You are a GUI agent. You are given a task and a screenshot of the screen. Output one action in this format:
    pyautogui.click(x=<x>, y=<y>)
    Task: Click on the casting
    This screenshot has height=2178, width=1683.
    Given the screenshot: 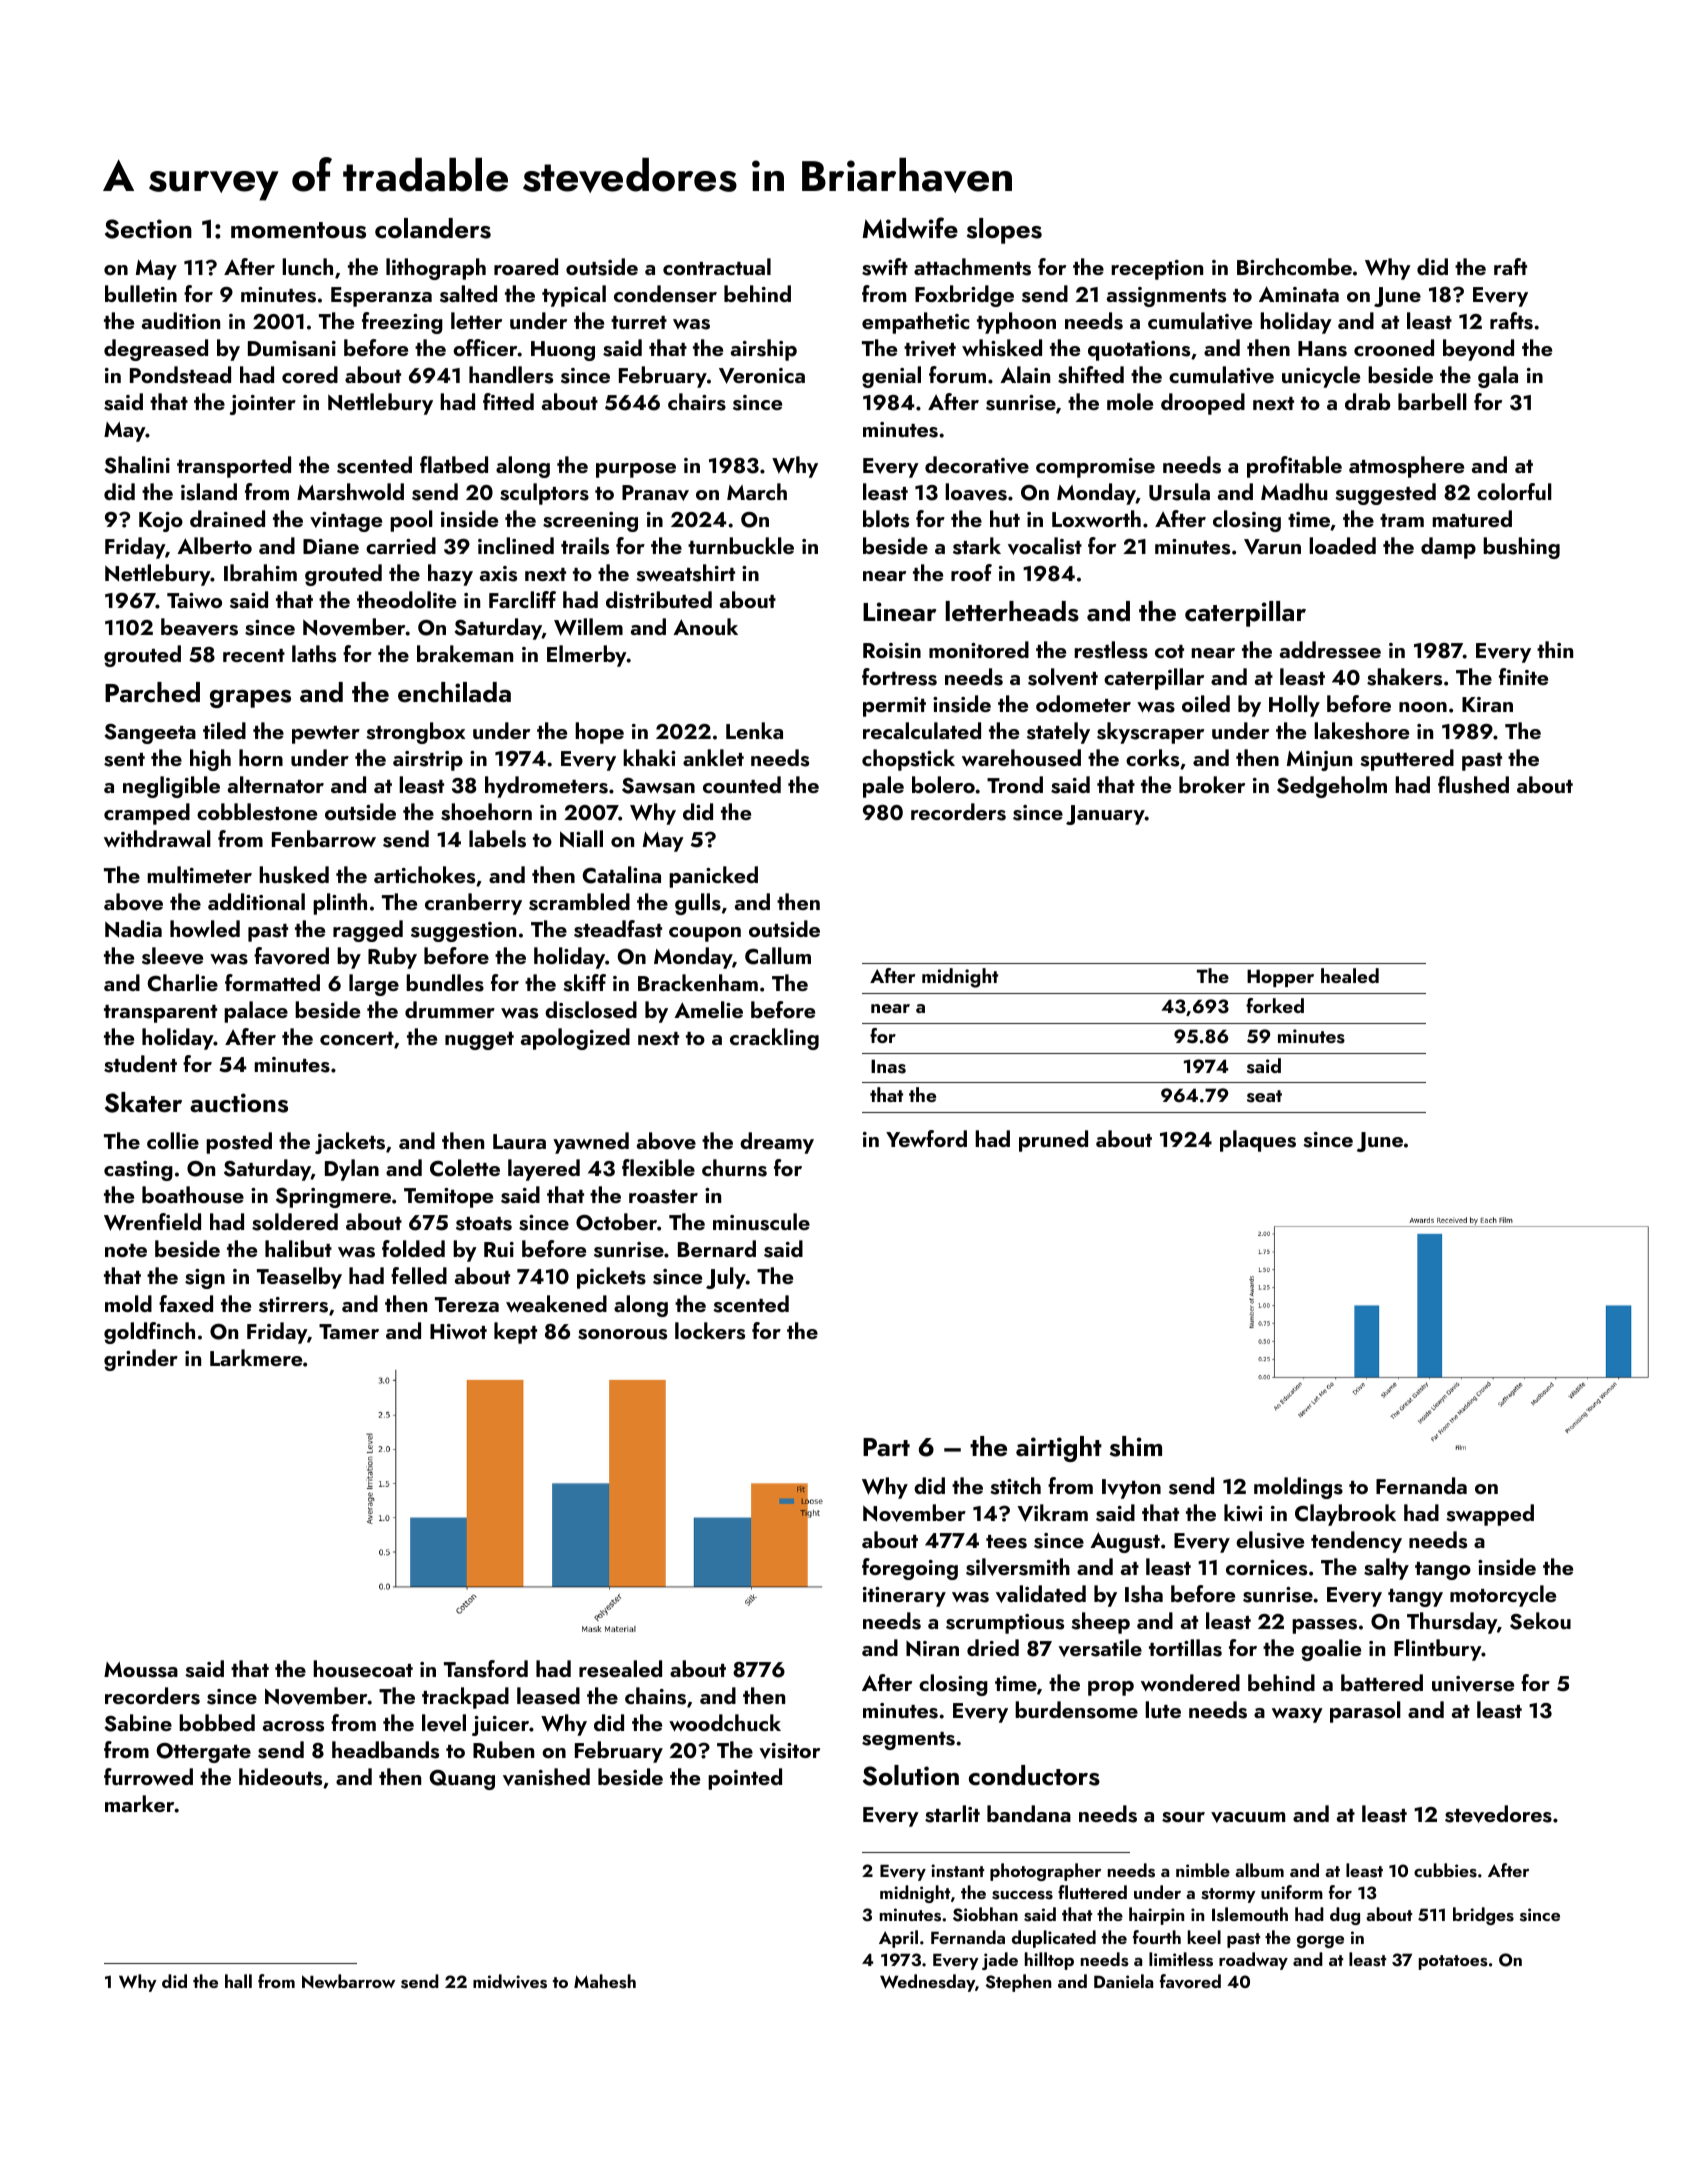 What is the action you would take?
    pyautogui.click(x=138, y=1171)
